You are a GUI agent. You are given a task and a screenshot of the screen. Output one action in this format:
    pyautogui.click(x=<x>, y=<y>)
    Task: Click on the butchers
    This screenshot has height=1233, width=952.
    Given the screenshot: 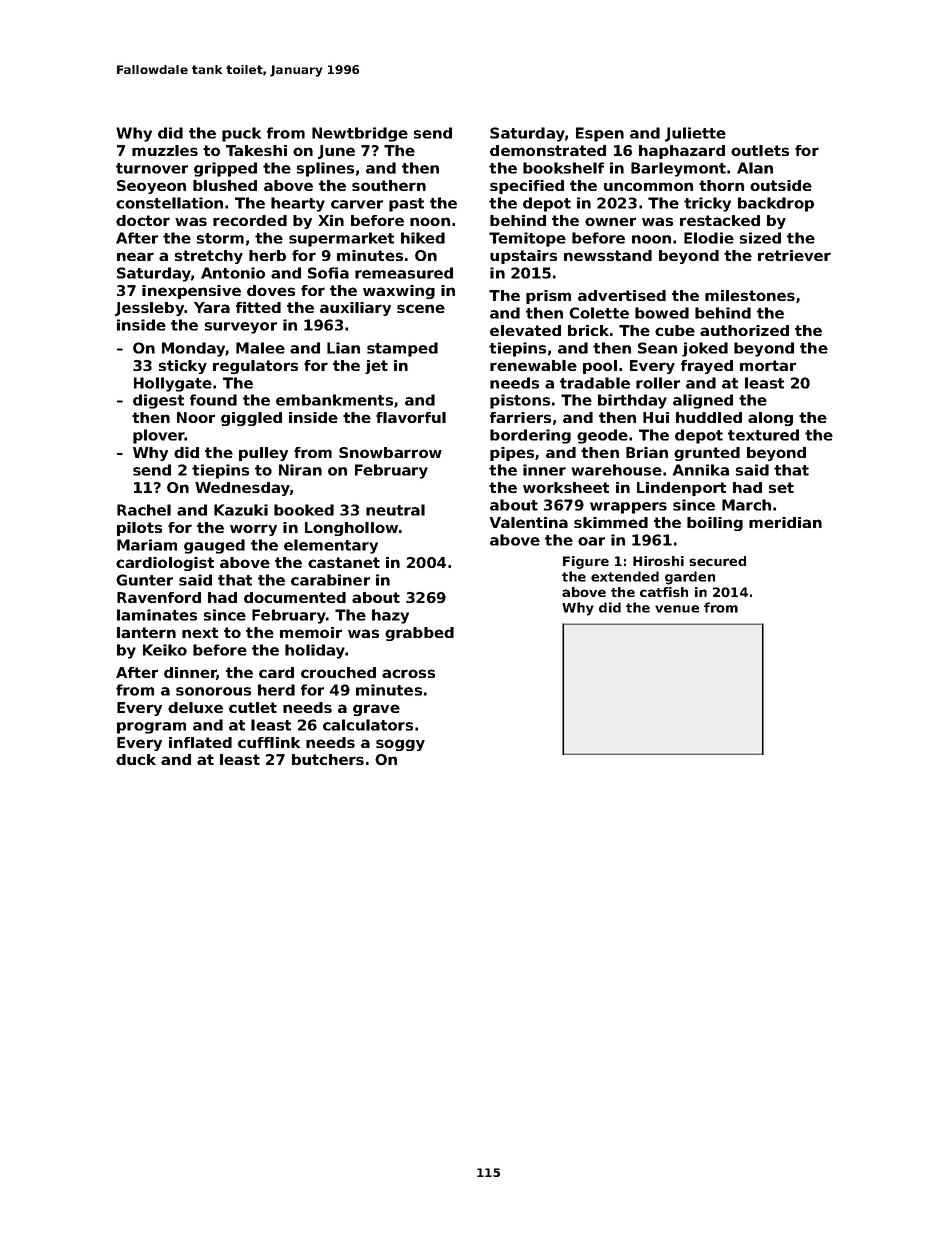 What is the action you would take?
    pyautogui.click(x=328, y=759)
